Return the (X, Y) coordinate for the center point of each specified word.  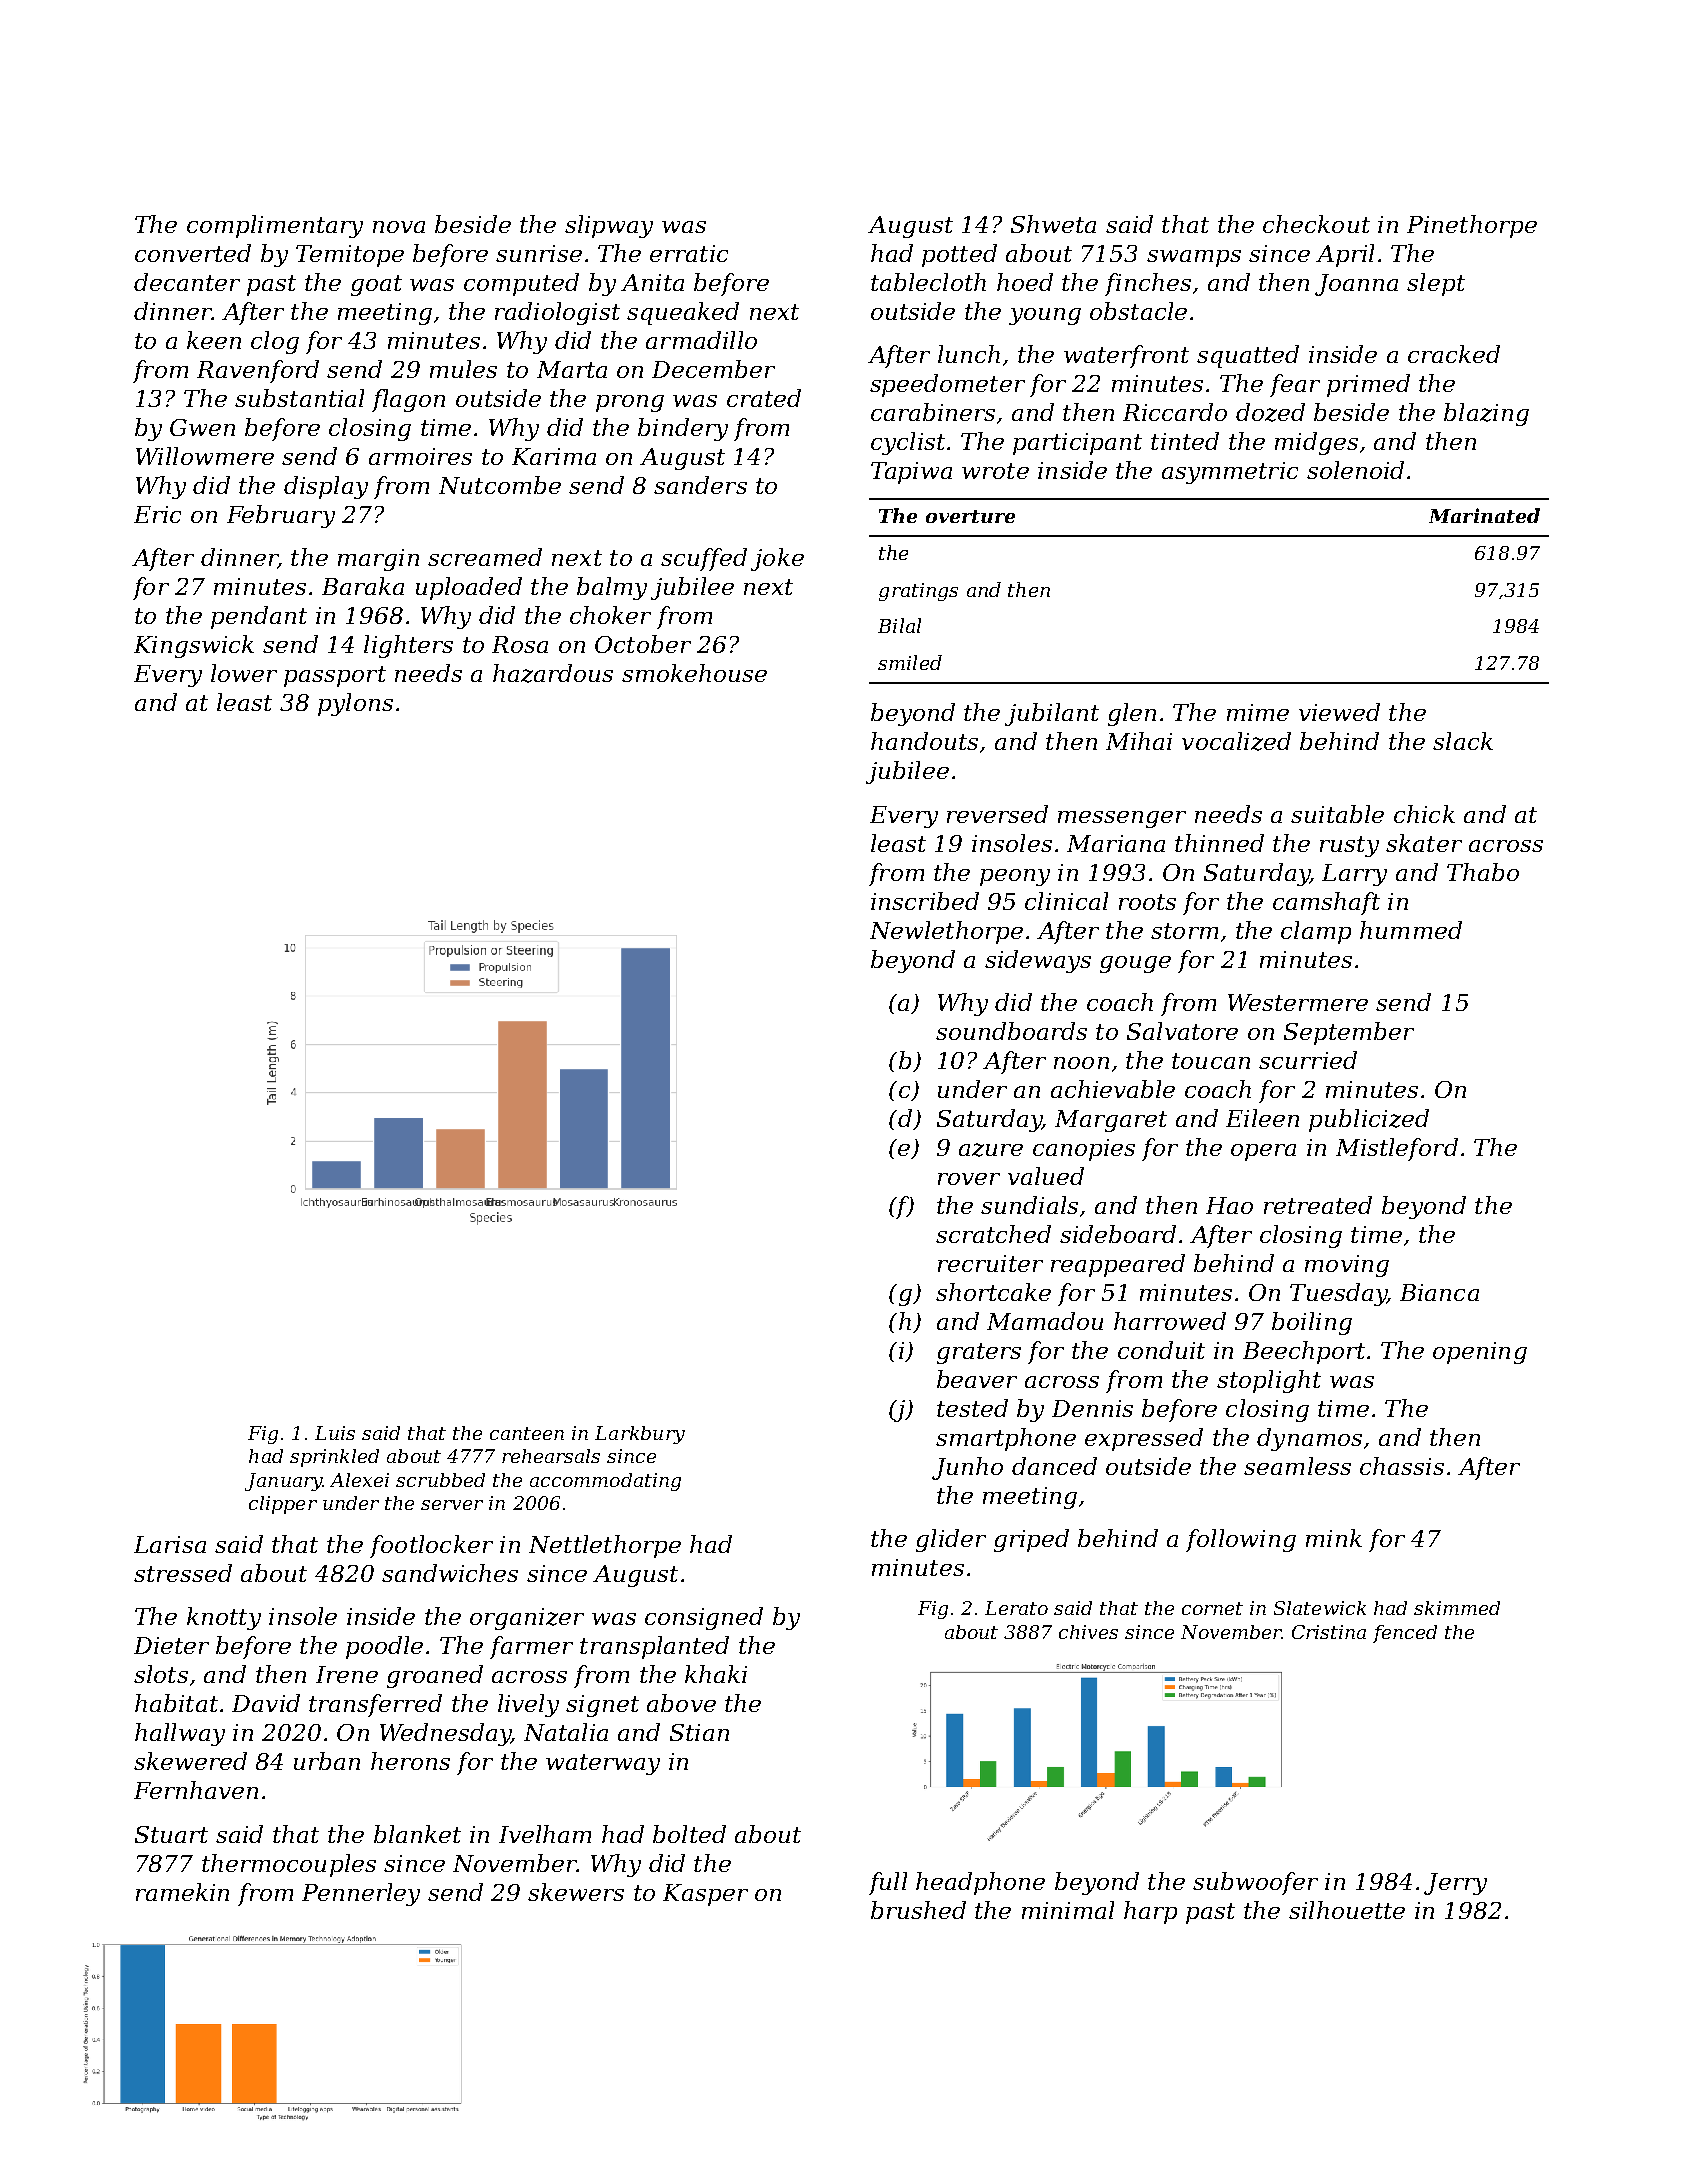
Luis (335, 1433)
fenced (1405, 1634)
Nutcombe (500, 485)
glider (951, 1540)
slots (161, 1674)
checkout (1316, 224)
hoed (1025, 282)
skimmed (1457, 1608)
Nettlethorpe (605, 1546)
